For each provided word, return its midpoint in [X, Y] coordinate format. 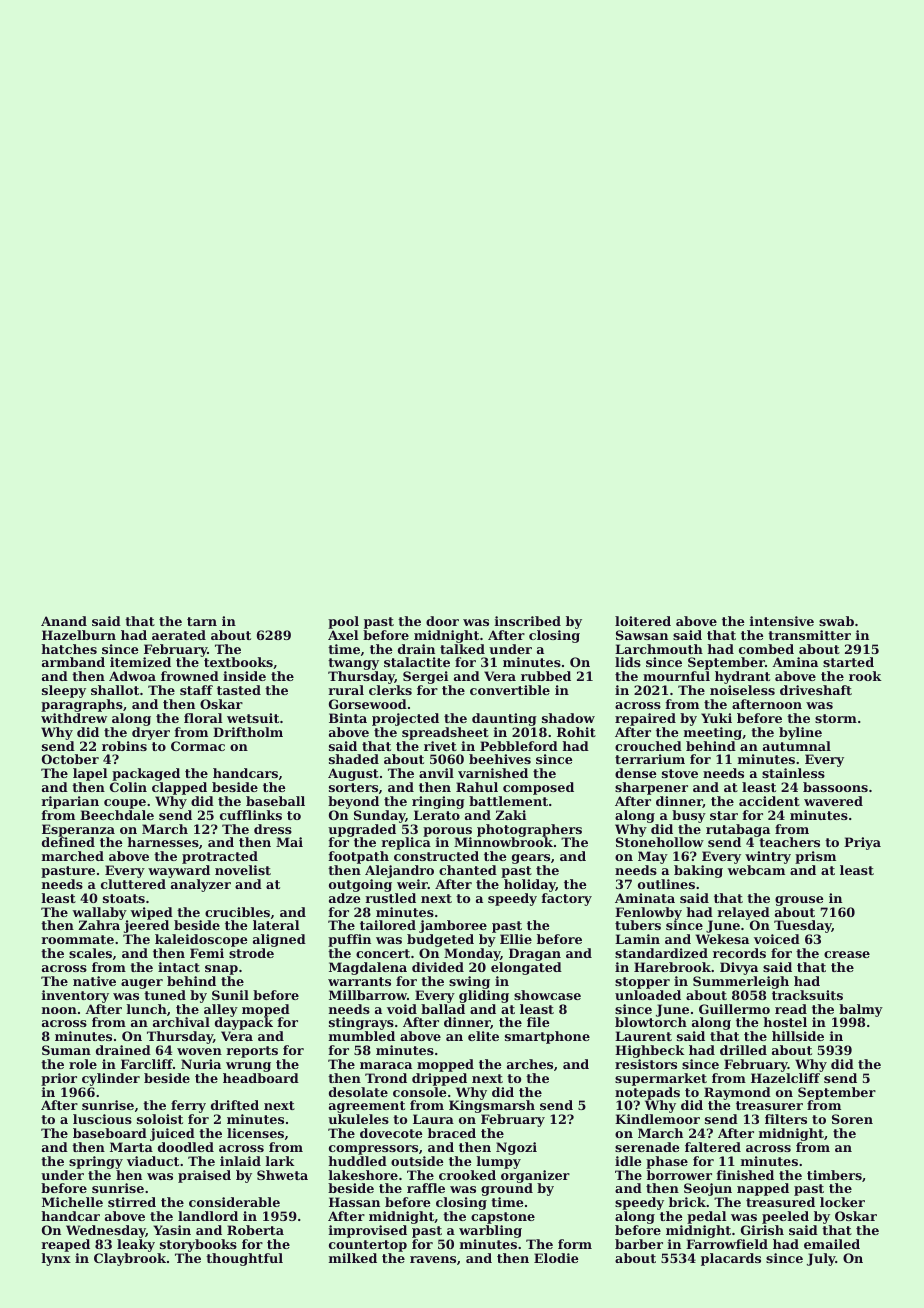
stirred [132, 1202]
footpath [359, 857]
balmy [861, 1011]
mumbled [362, 1036]
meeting [713, 733]
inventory [75, 996]
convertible [510, 690]
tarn [202, 621]
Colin [128, 787]
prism [815, 857]
